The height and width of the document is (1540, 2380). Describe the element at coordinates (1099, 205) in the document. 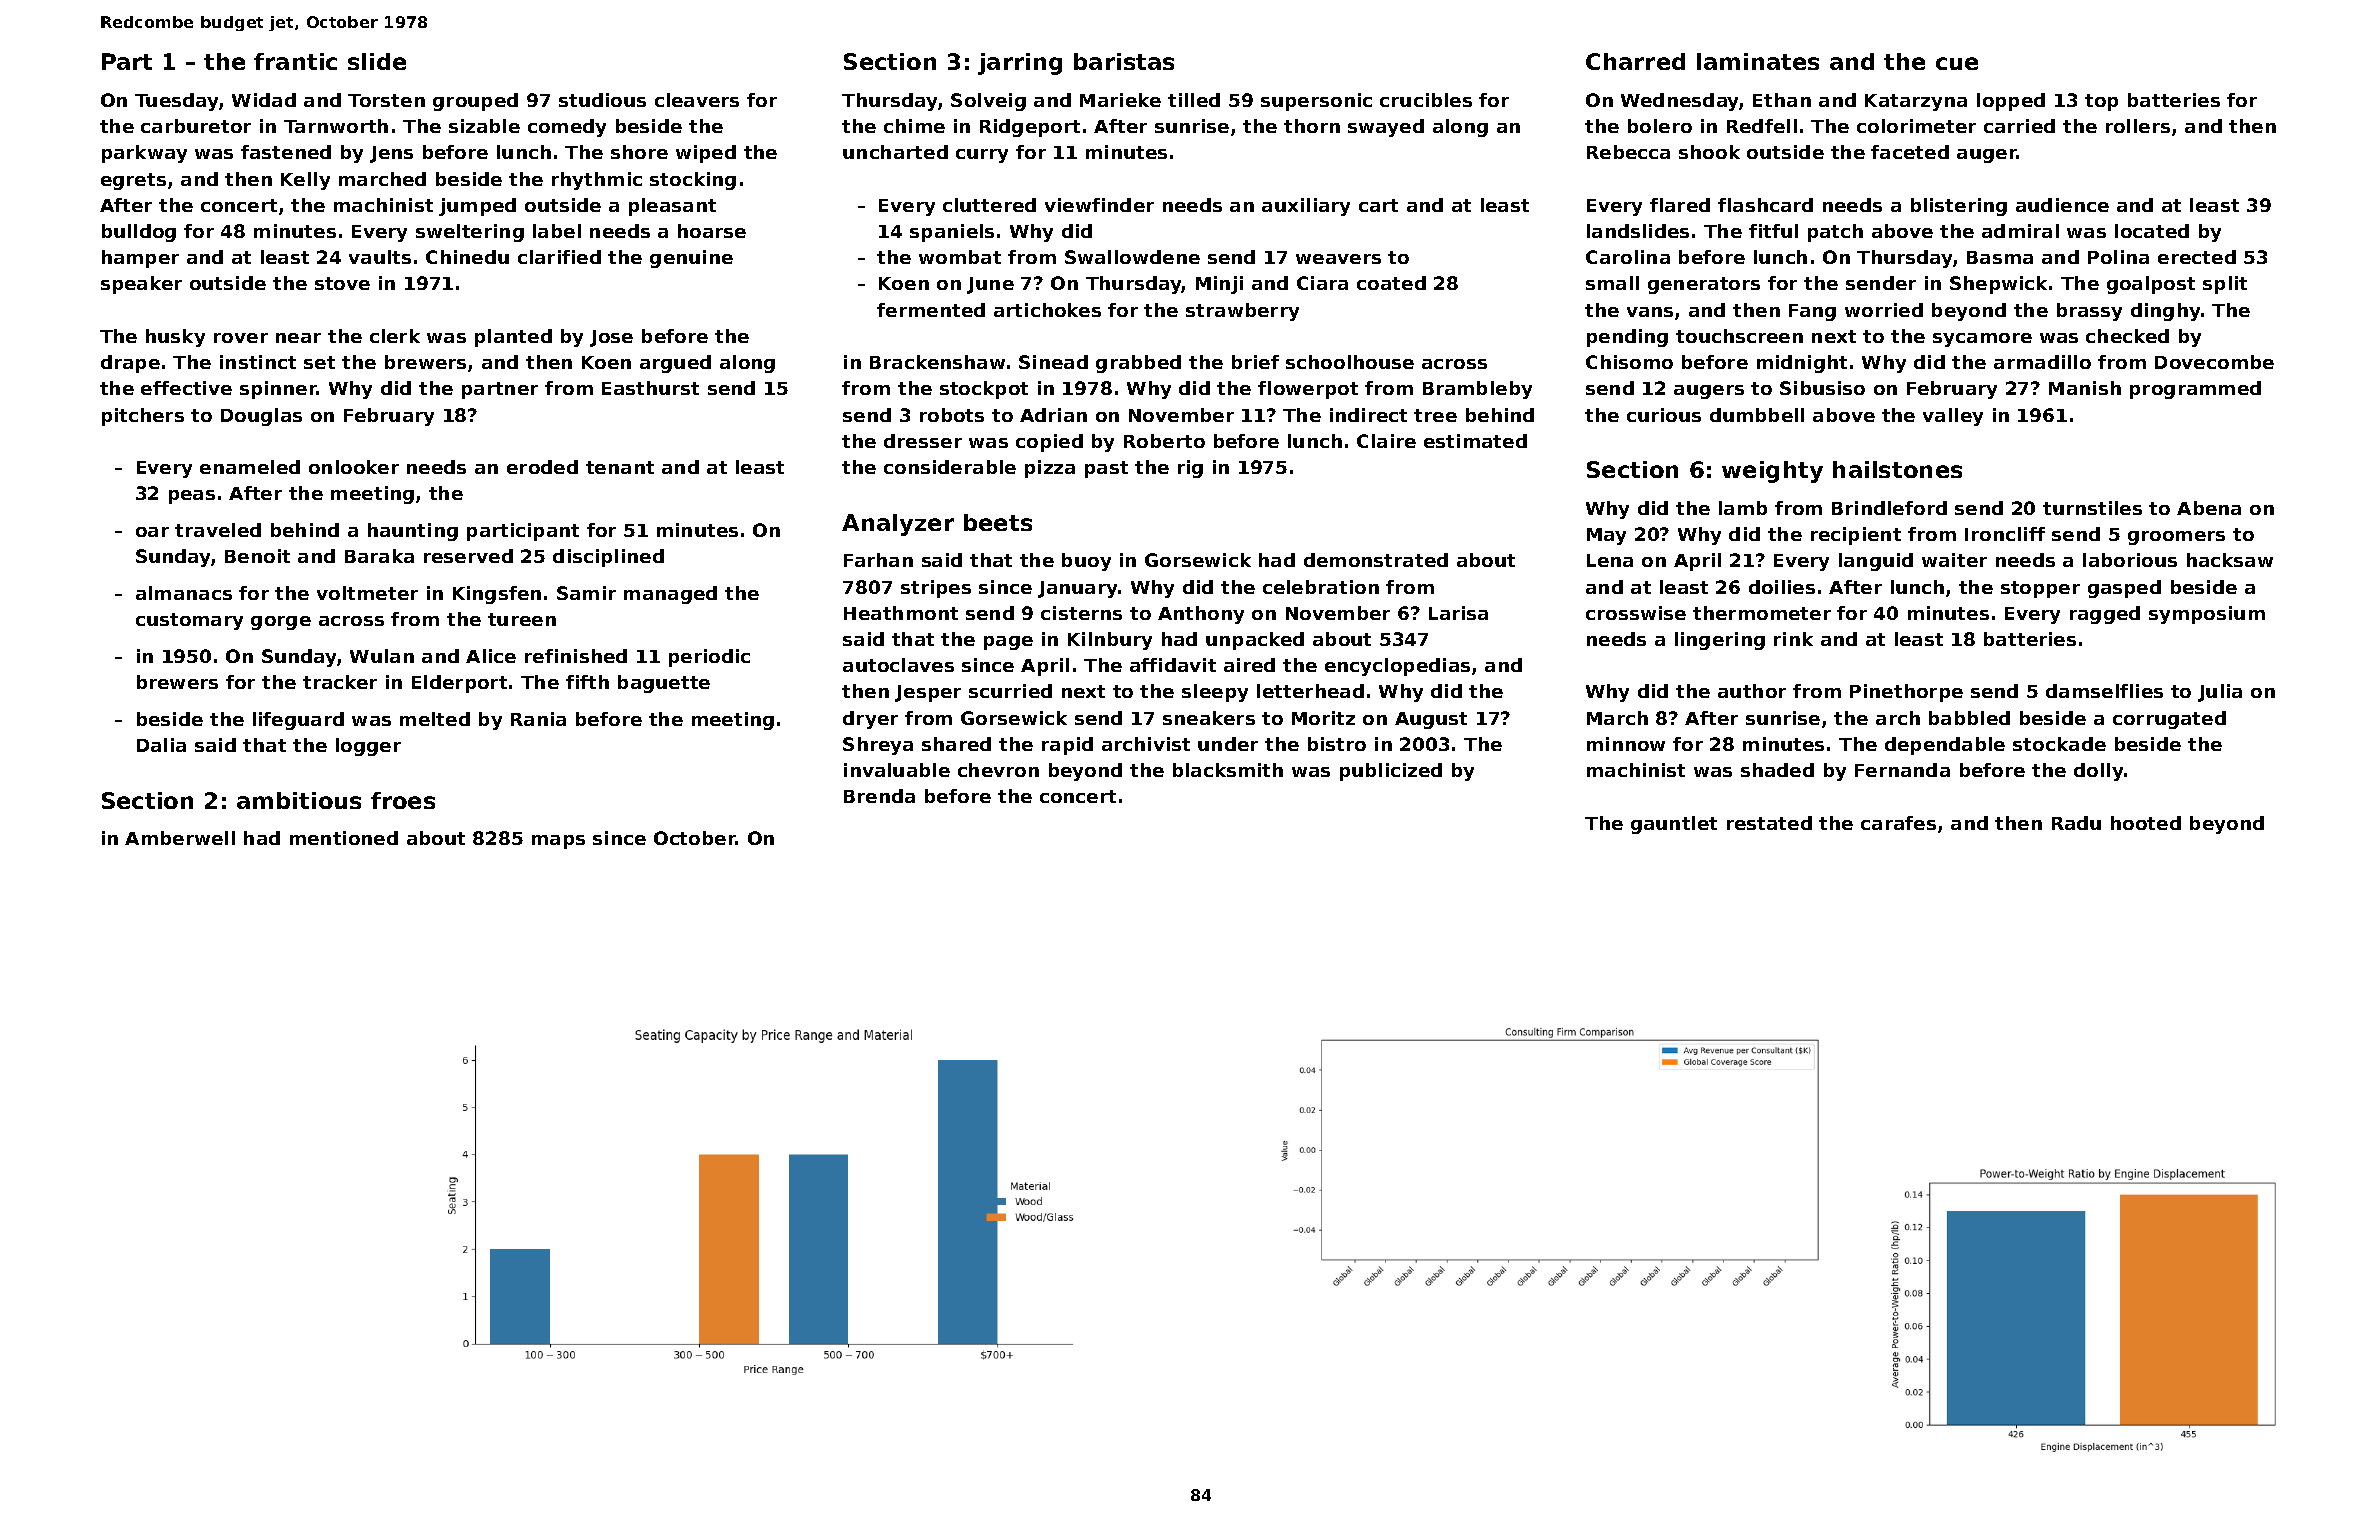

I see `viewfinder` at that location.
